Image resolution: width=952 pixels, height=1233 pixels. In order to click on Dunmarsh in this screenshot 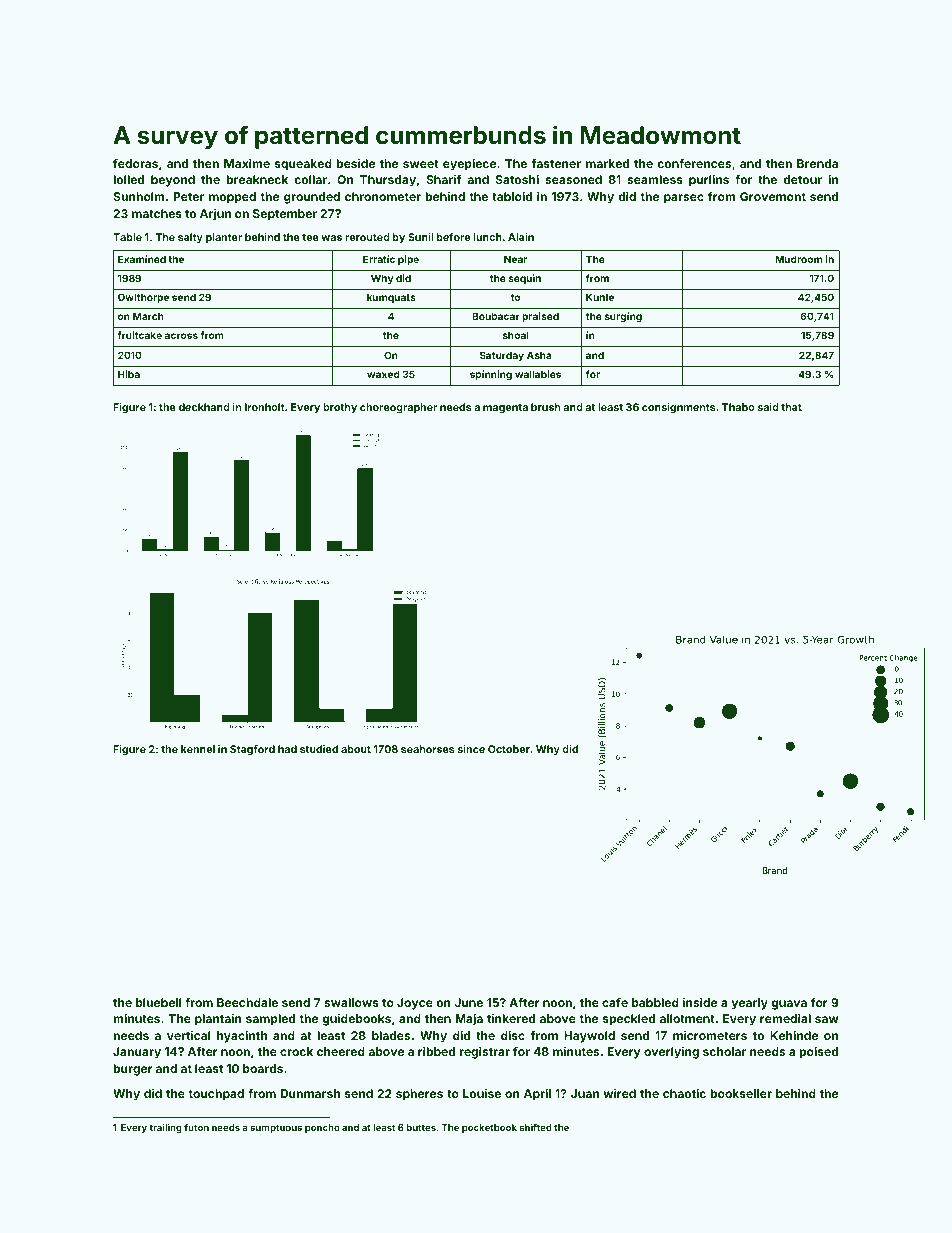, I will do `click(310, 1093)`.
